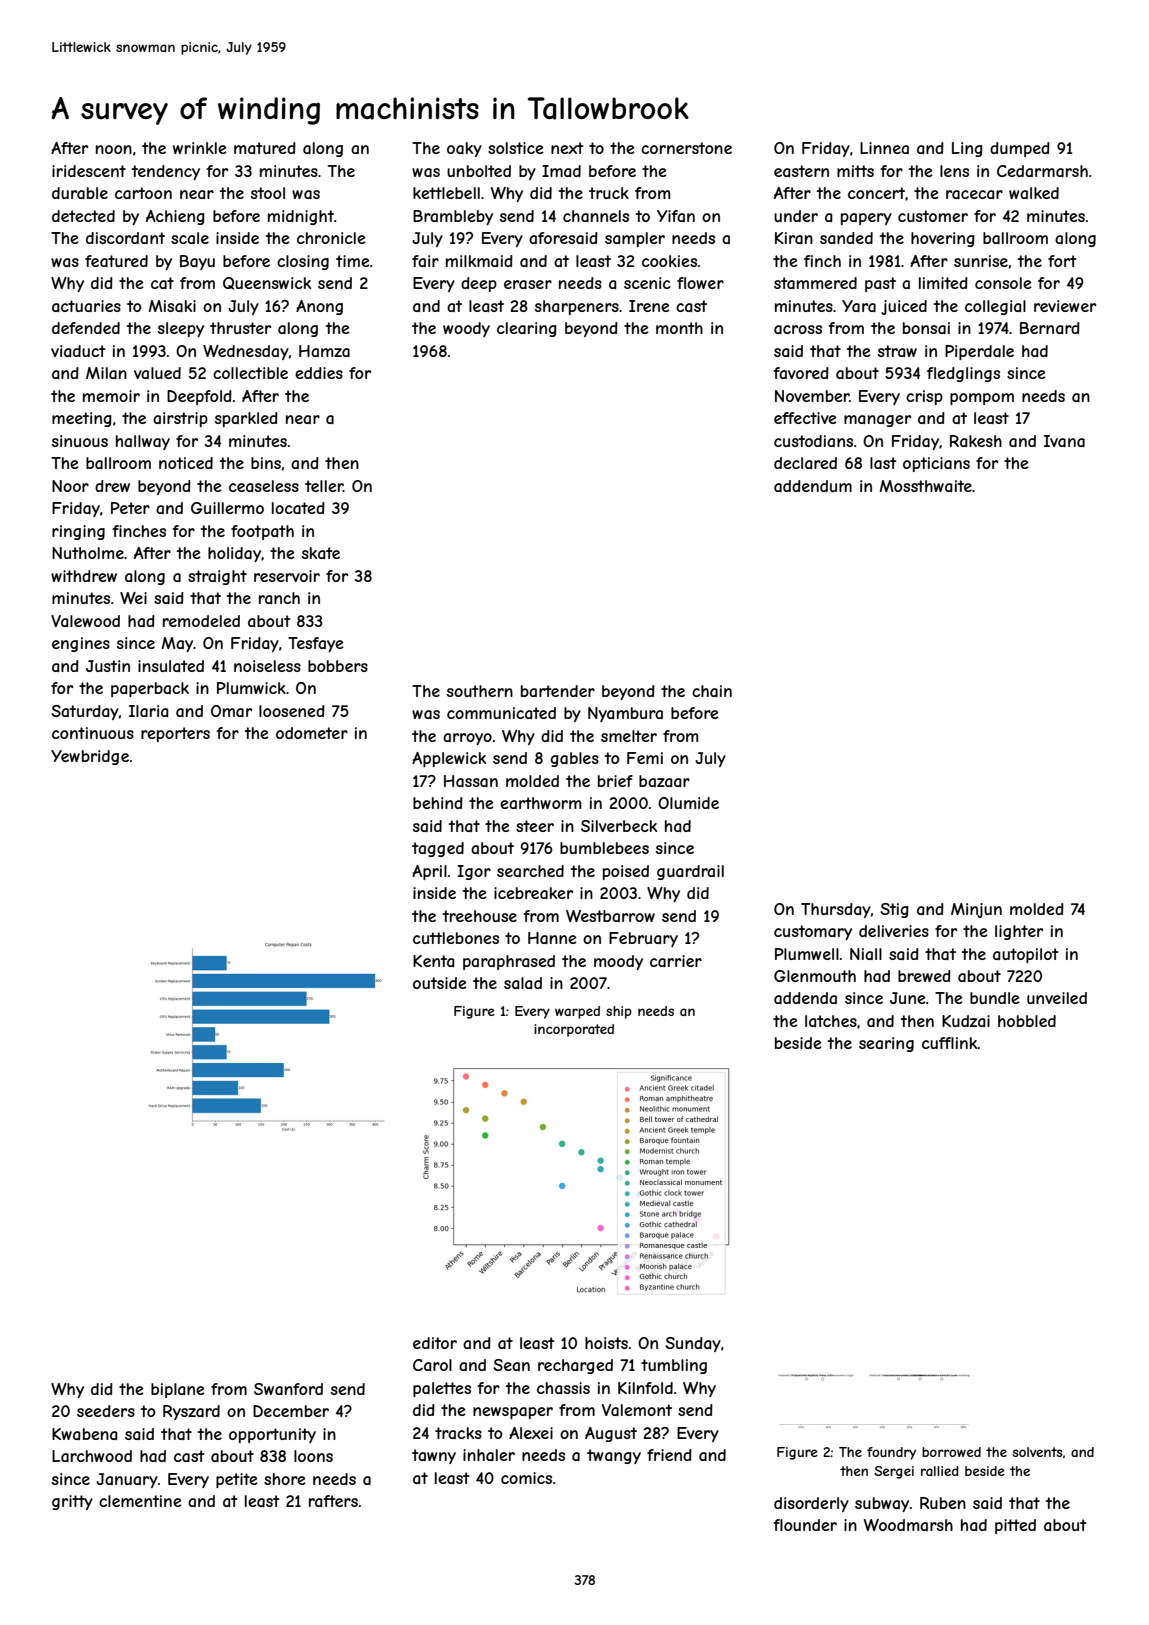 This screenshot has width=1149, height=1625. What do you see at coordinates (884, 148) in the screenshot?
I see `Linnea` at bounding box center [884, 148].
